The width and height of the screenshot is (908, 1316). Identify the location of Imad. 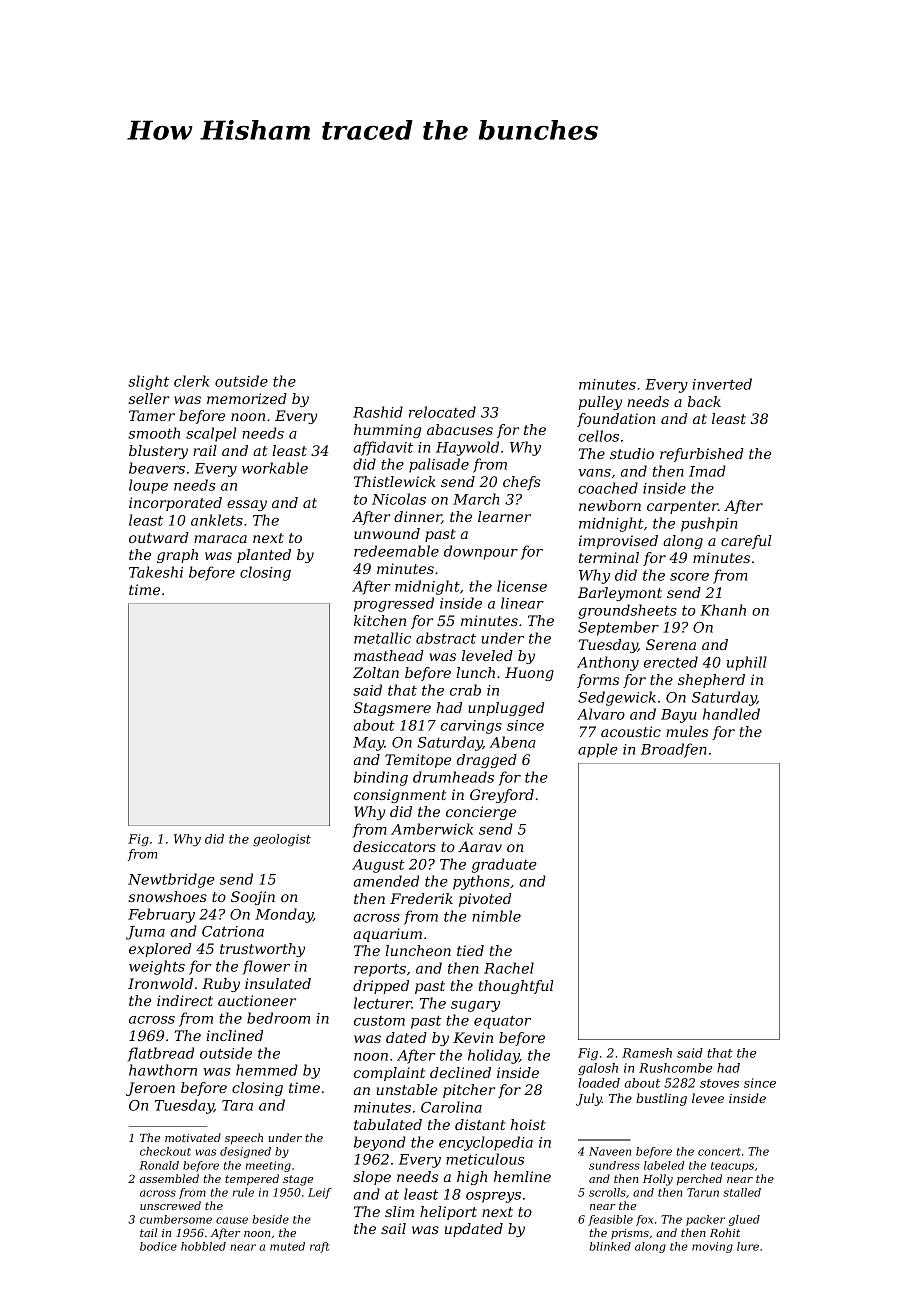
(707, 471).
